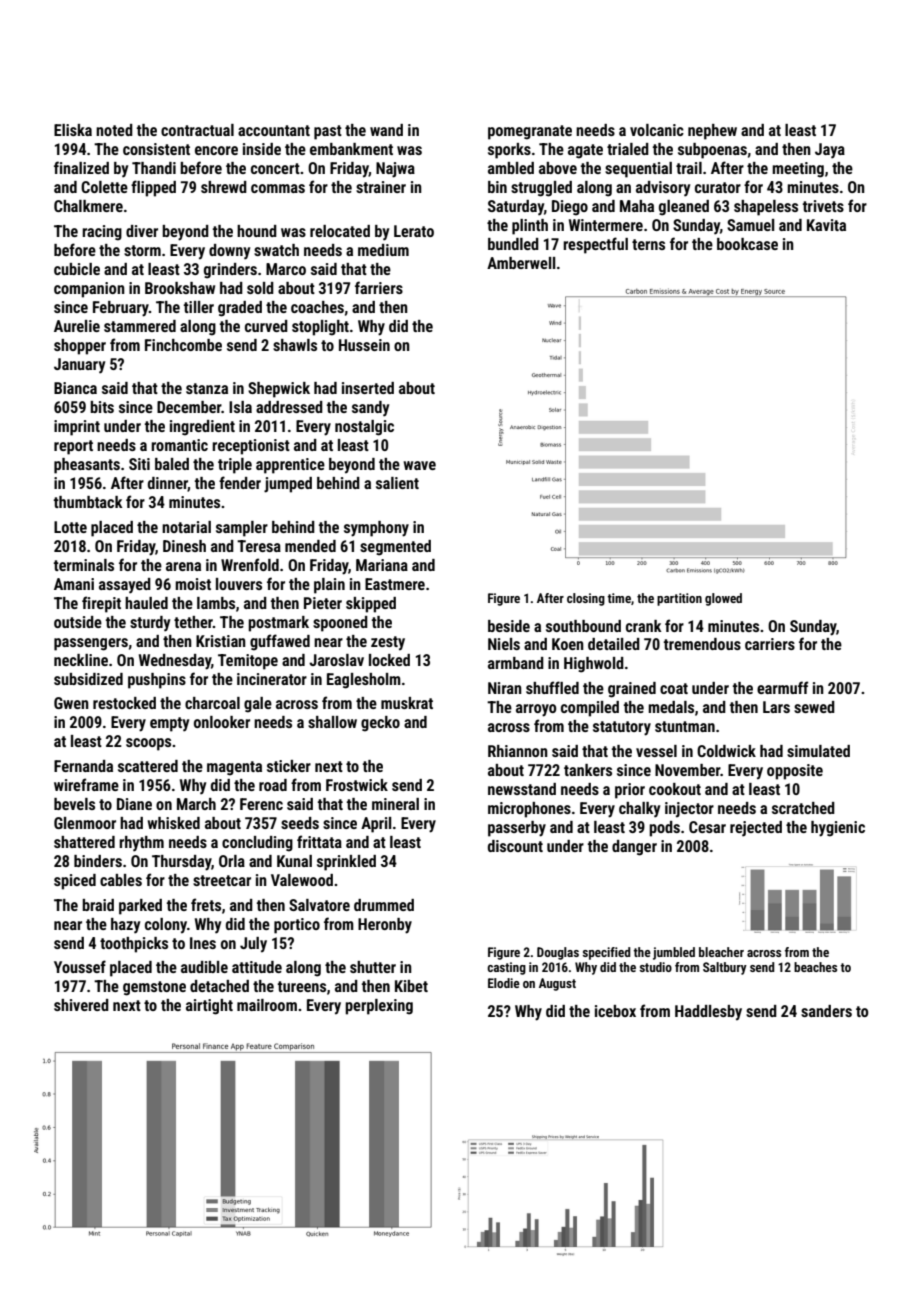 Image resolution: width=924 pixels, height=1314 pixels. What do you see at coordinates (795, 772) in the screenshot?
I see `opposite` at bounding box center [795, 772].
